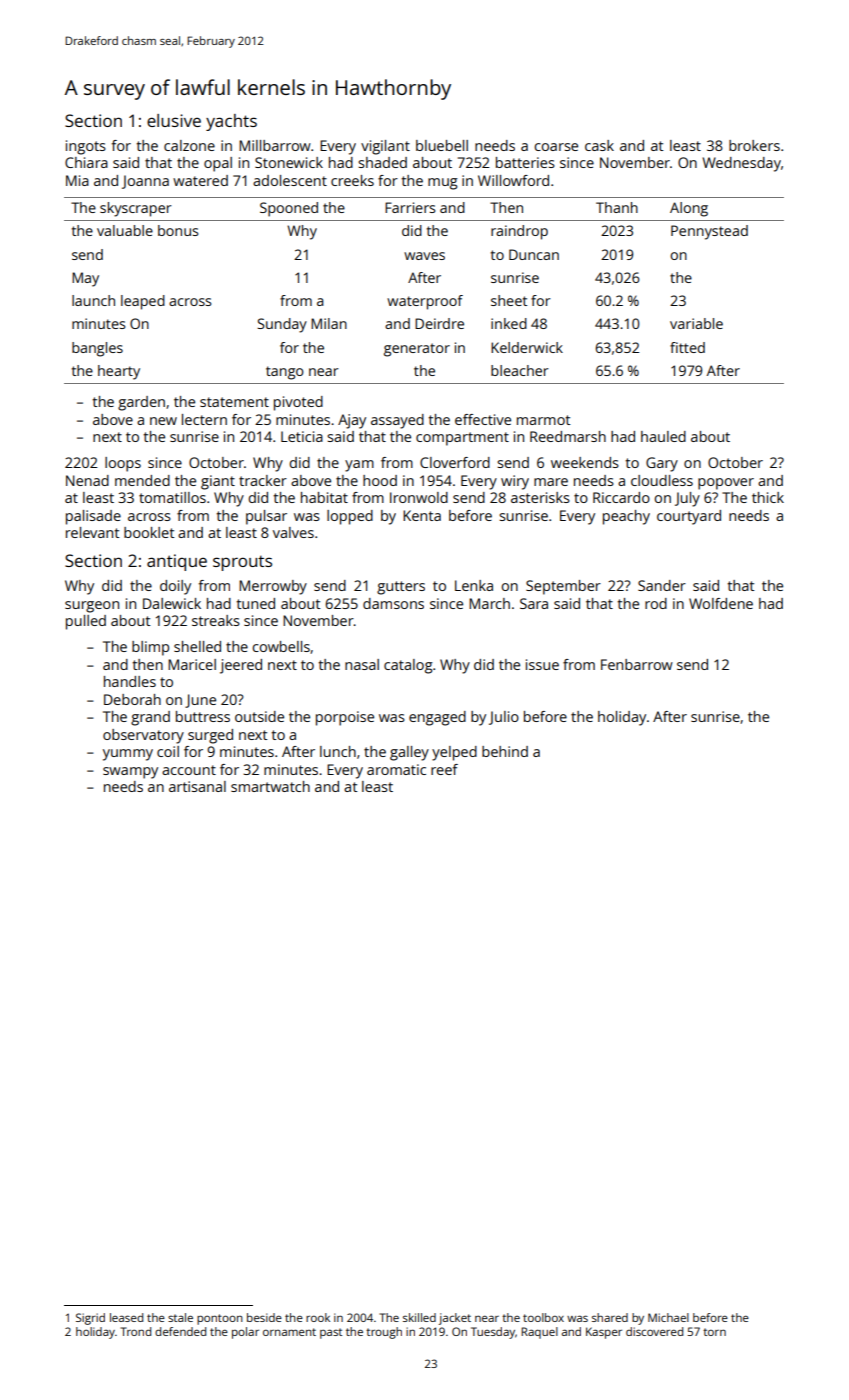 This image has width=849, height=1400. I want to click on Sigrid, so click(90, 1319).
